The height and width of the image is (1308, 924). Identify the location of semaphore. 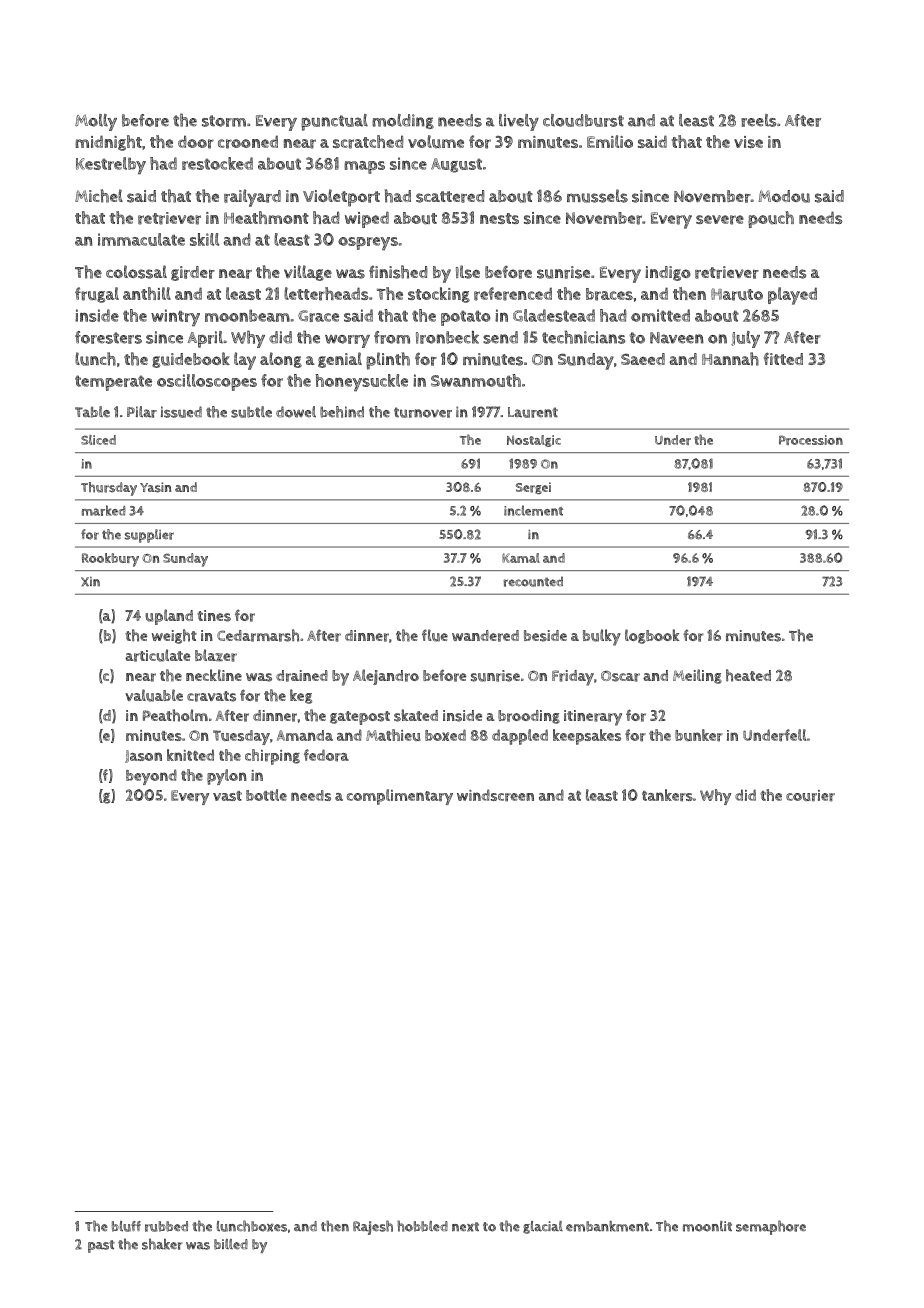
(771, 1227).
